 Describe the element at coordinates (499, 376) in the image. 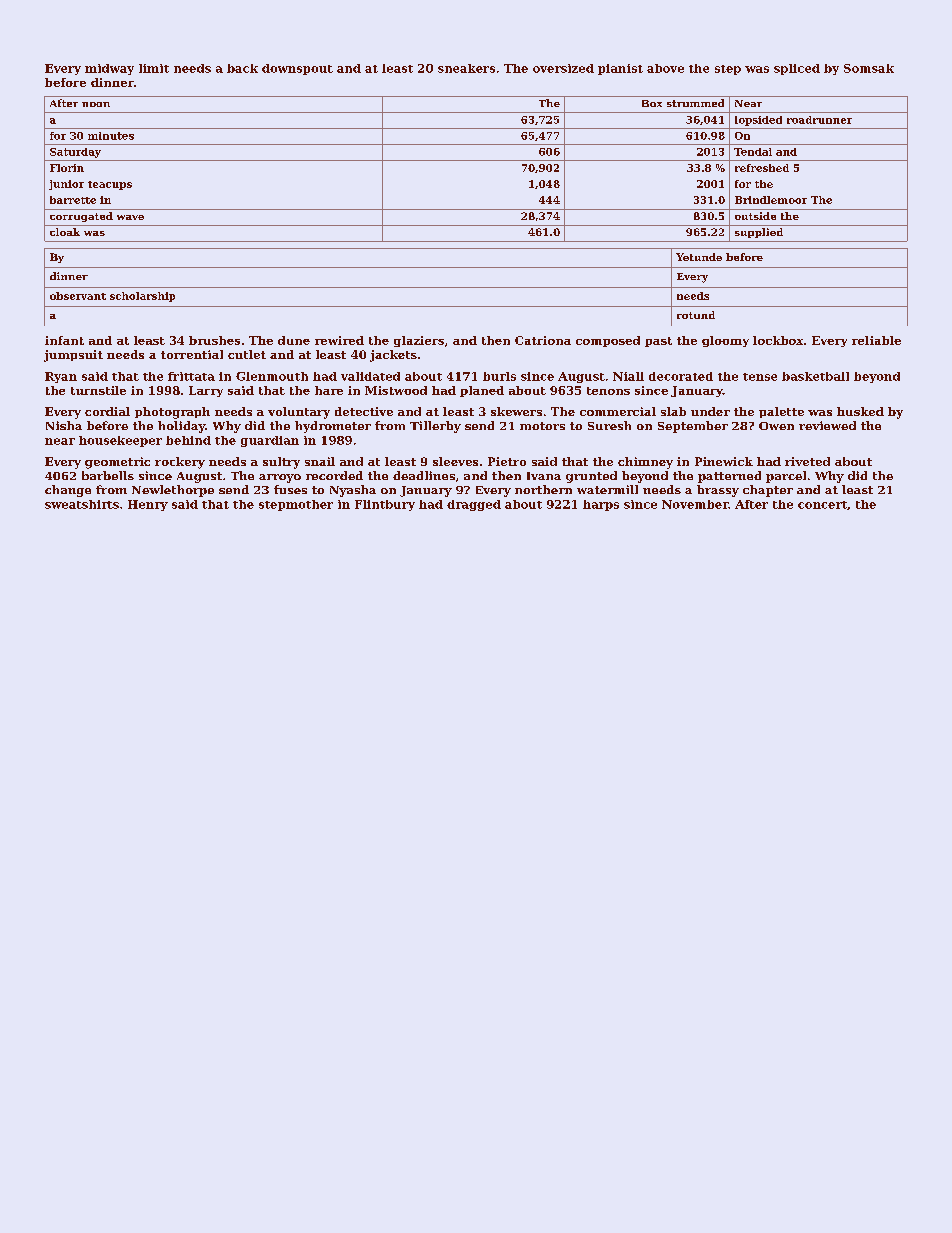

I see `burls` at that location.
